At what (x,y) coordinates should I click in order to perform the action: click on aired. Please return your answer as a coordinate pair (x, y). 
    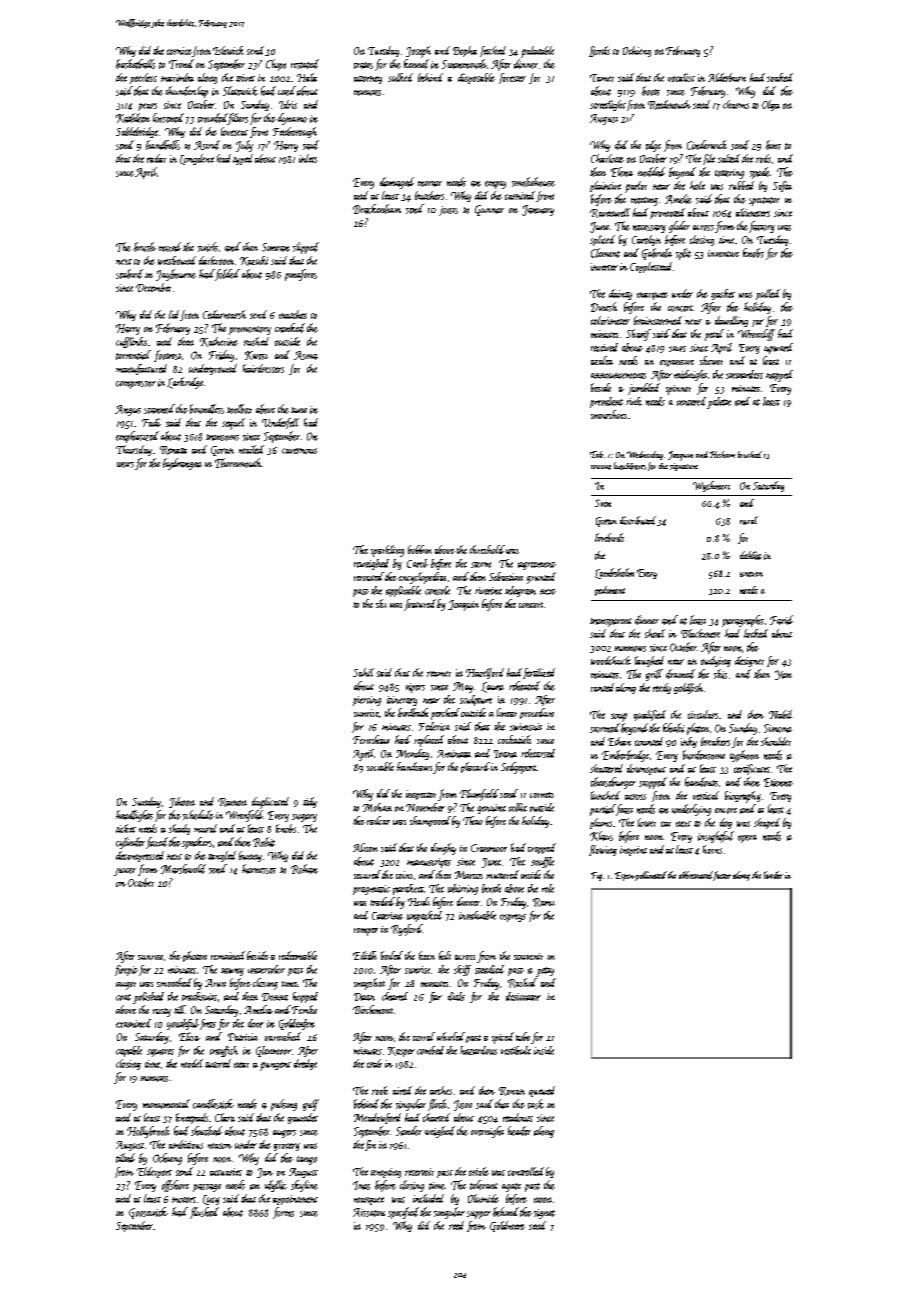
    Looking at the image, I should click on (402, 1090).
